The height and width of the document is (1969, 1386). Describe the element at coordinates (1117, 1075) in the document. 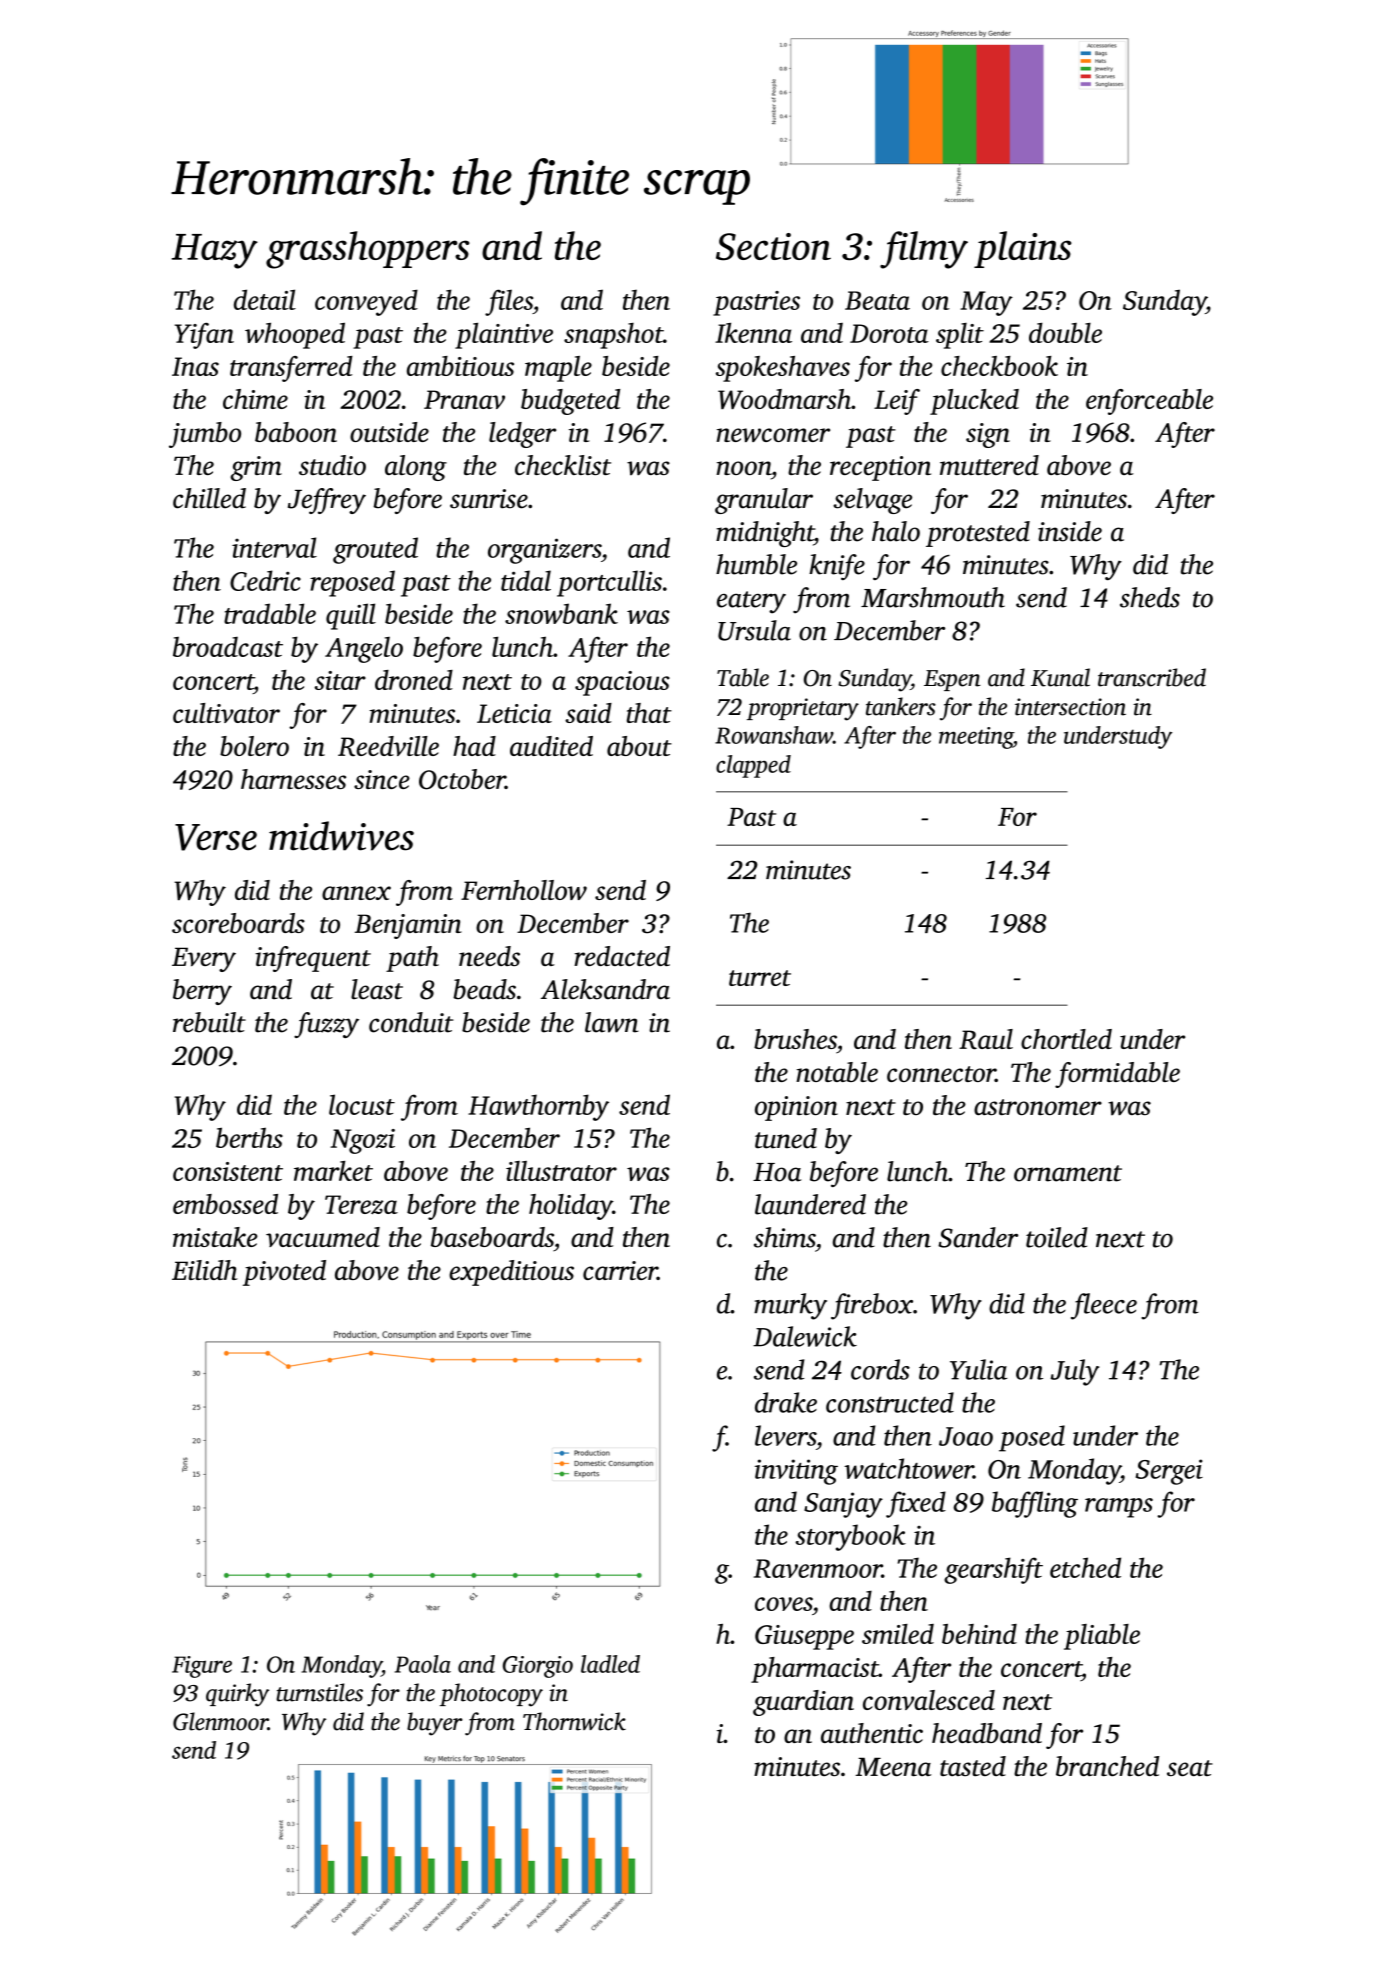

I see `formidable` at that location.
